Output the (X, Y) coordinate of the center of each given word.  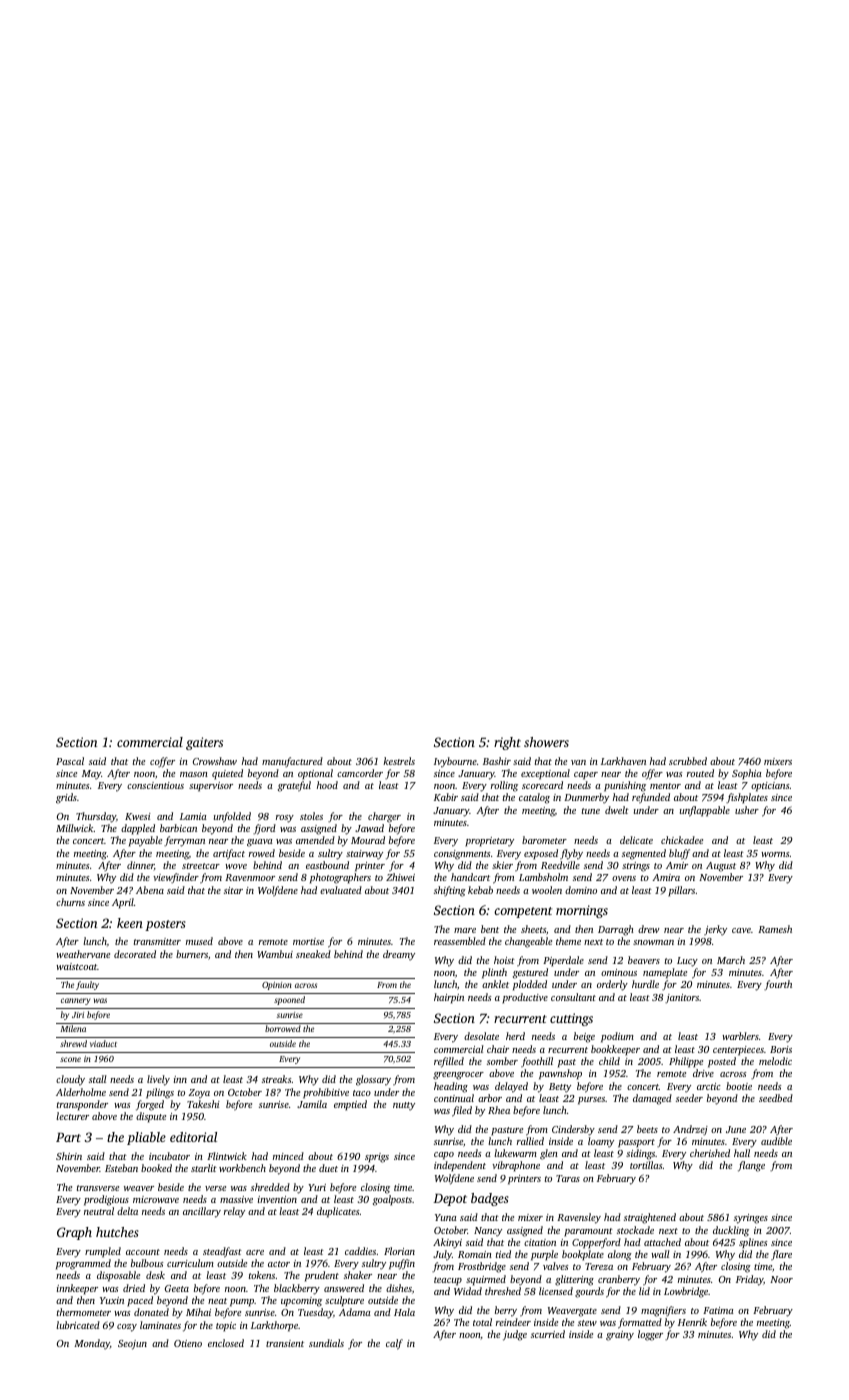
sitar (233, 890)
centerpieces (738, 1051)
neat (217, 1301)
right (507, 743)
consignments (462, 855)
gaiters (204, 743)
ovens (624, 878)
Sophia (747, 774)
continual (454, 1098)
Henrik (692, 1322)
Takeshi (203, 1104)
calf (394, 1344)
